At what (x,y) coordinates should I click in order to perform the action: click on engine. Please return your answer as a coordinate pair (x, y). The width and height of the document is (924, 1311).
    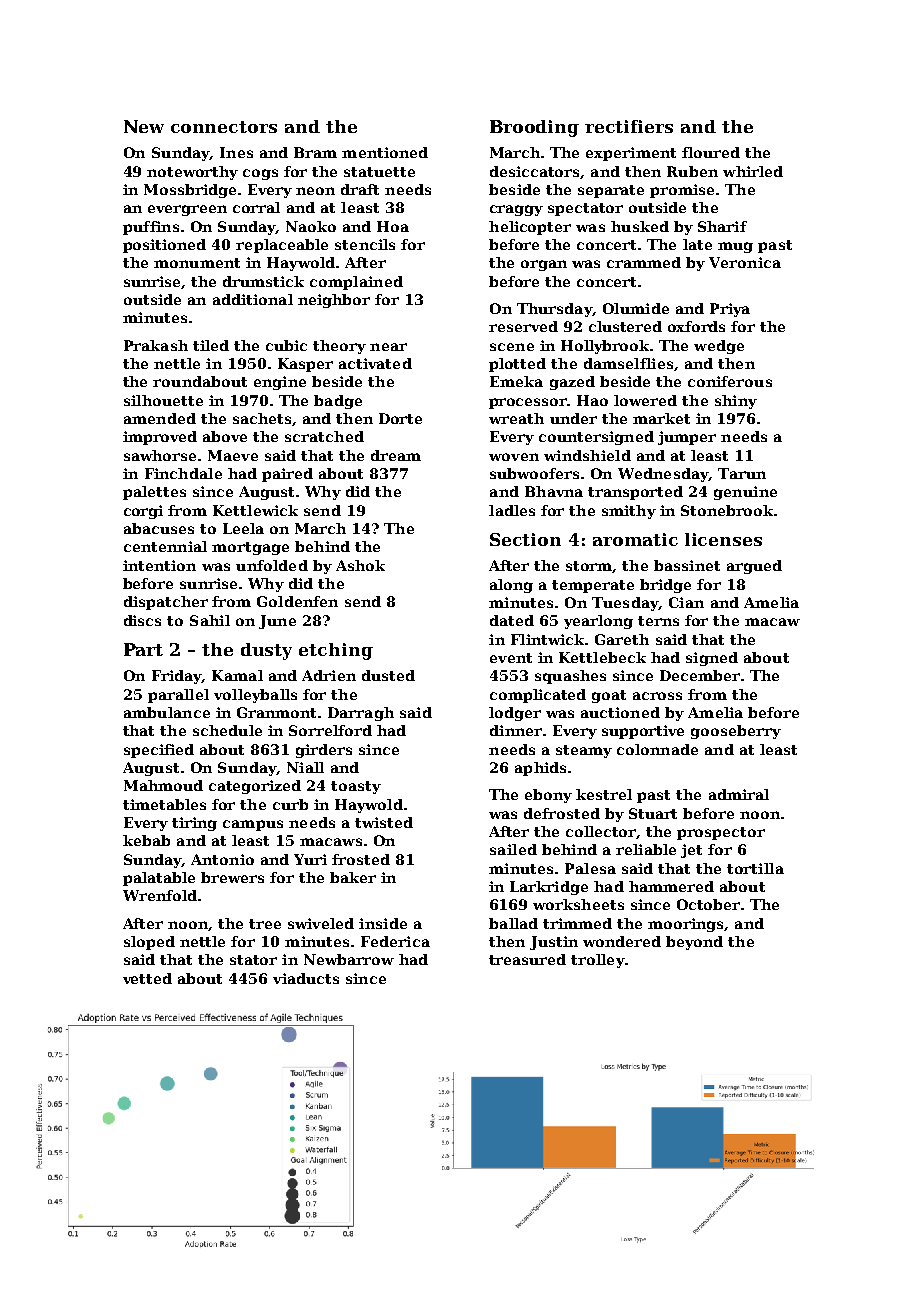
    Looking at the image, I should click on (280, 383).
